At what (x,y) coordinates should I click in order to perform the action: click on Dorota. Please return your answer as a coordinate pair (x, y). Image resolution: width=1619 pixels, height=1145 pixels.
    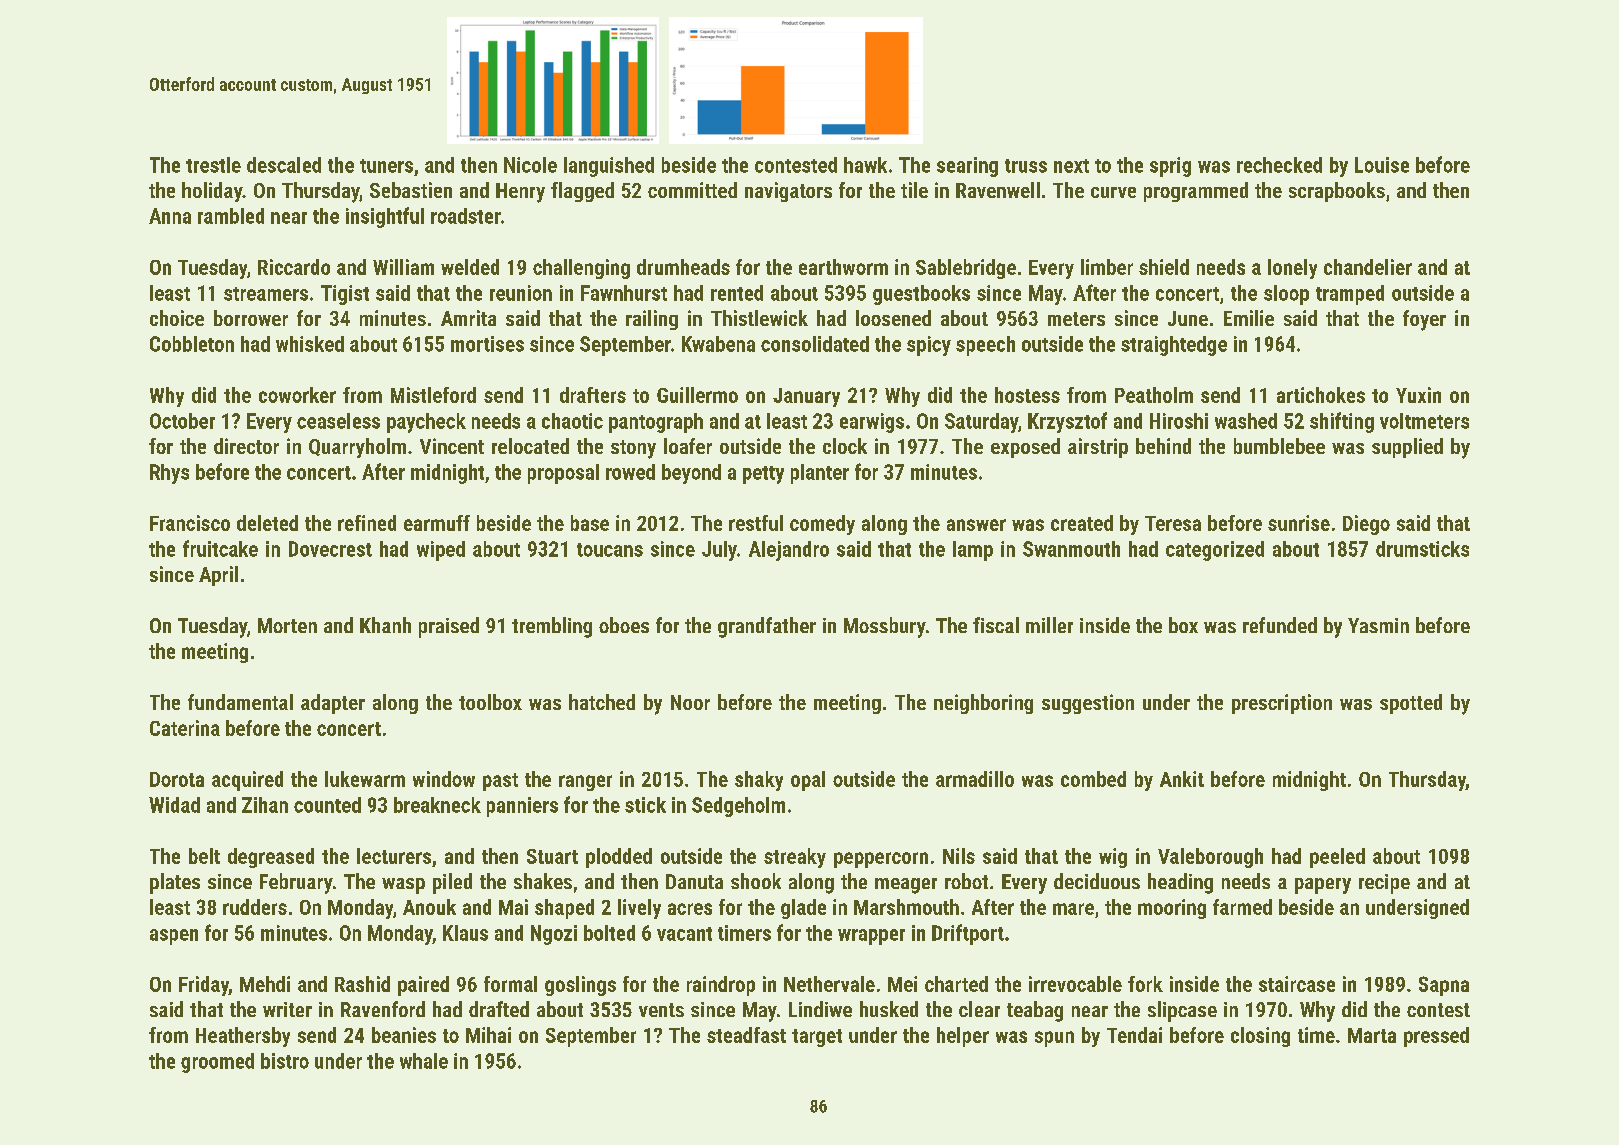
    Looking at the image, I should click on (177, 779).
